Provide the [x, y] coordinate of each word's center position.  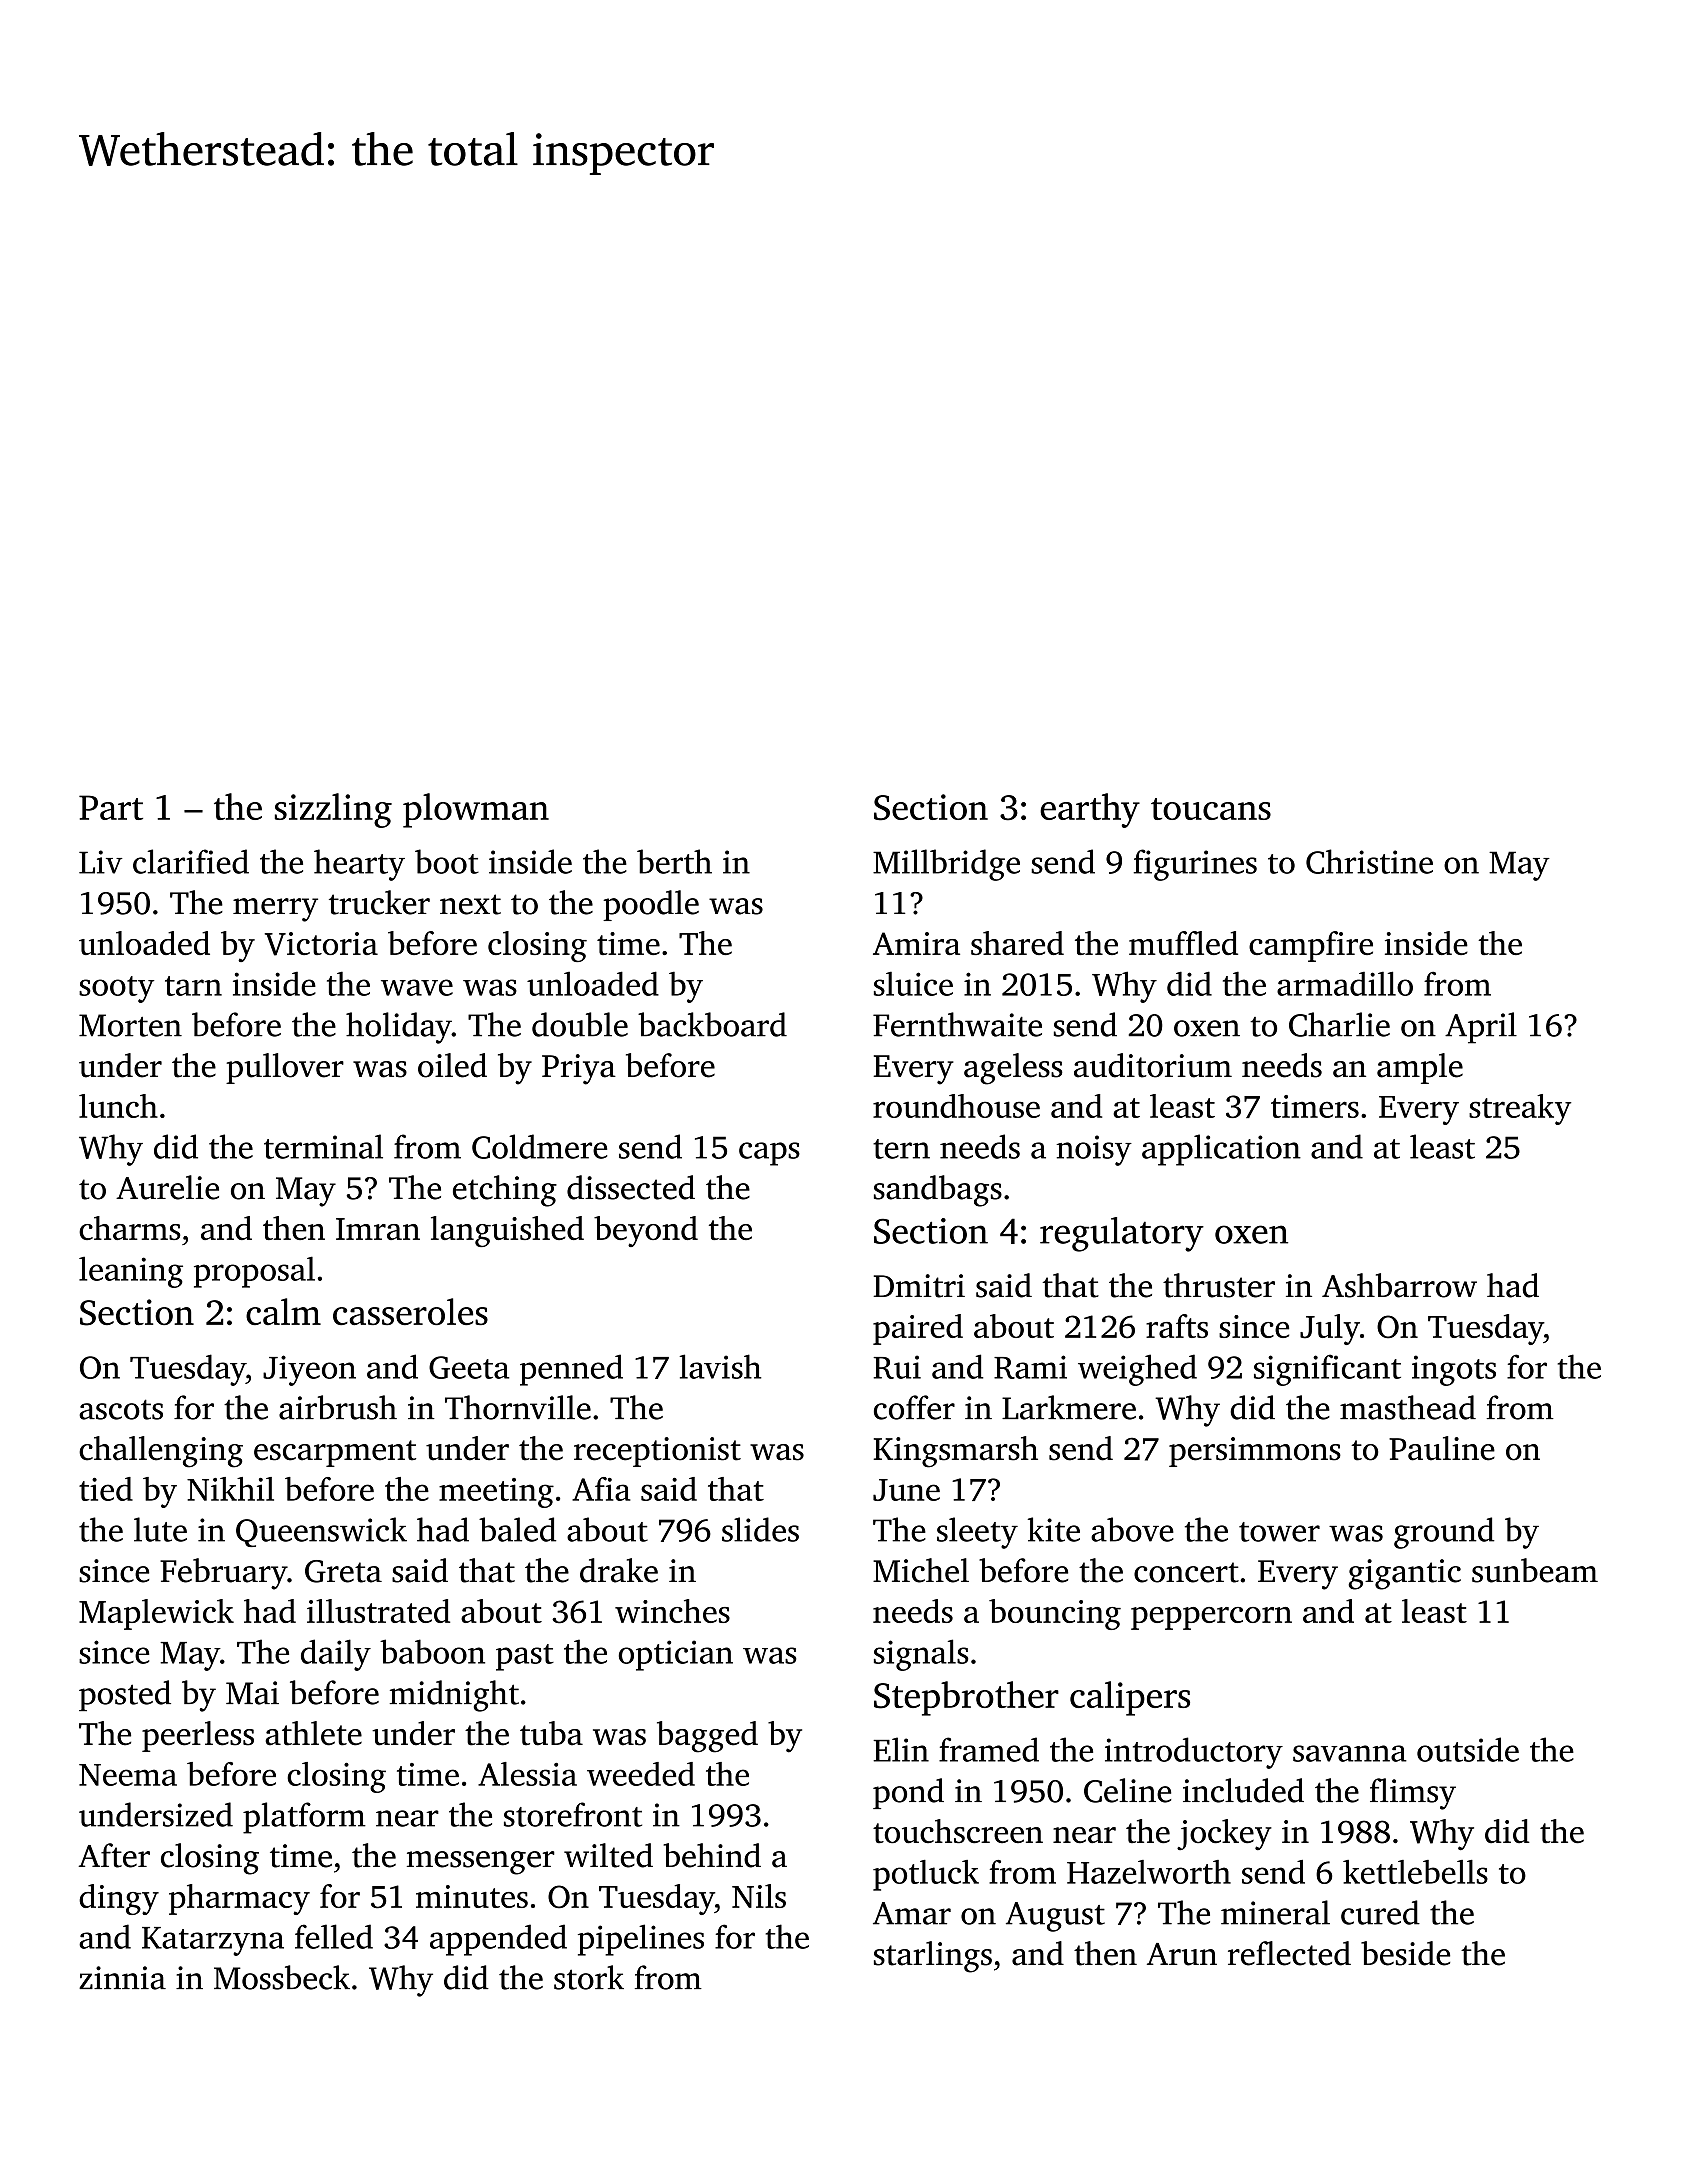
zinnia [122, 1978]
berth [674, 861]
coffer [914, 1407]
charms [130, 1228]
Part [111, 807]
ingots [1454, 1370]
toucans [1211, 809]
